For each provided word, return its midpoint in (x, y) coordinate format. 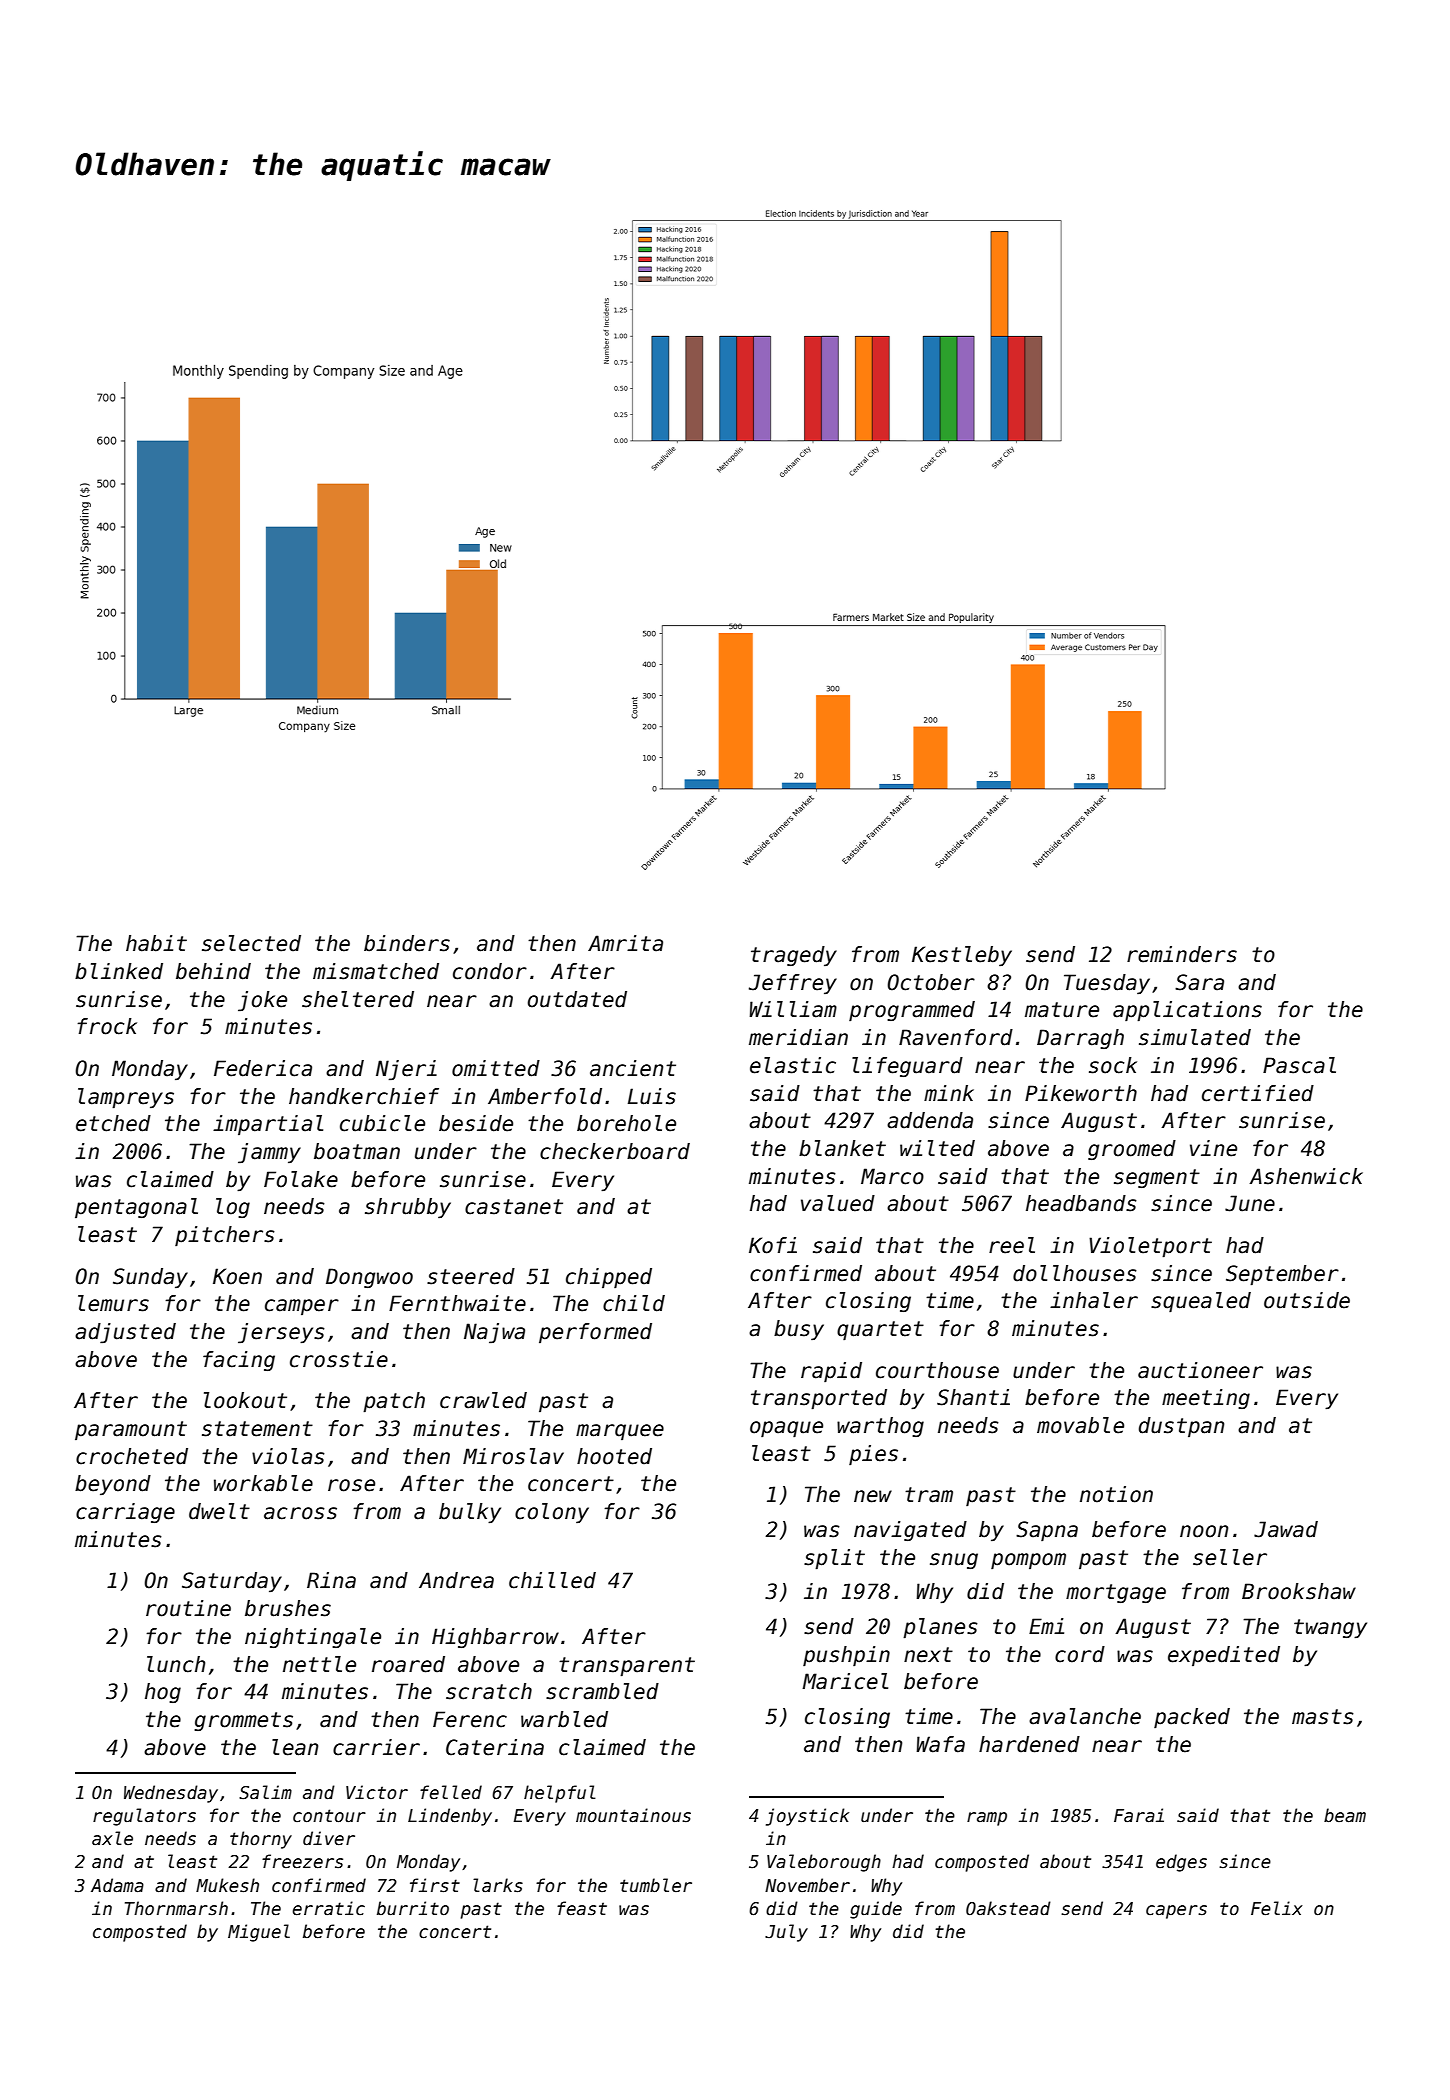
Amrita (625, 943)
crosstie (339, 1359)
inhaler (1094, 1300)
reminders (1182, 954)
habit (156, 943)
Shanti (973, 1397)
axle (112, 1838)
